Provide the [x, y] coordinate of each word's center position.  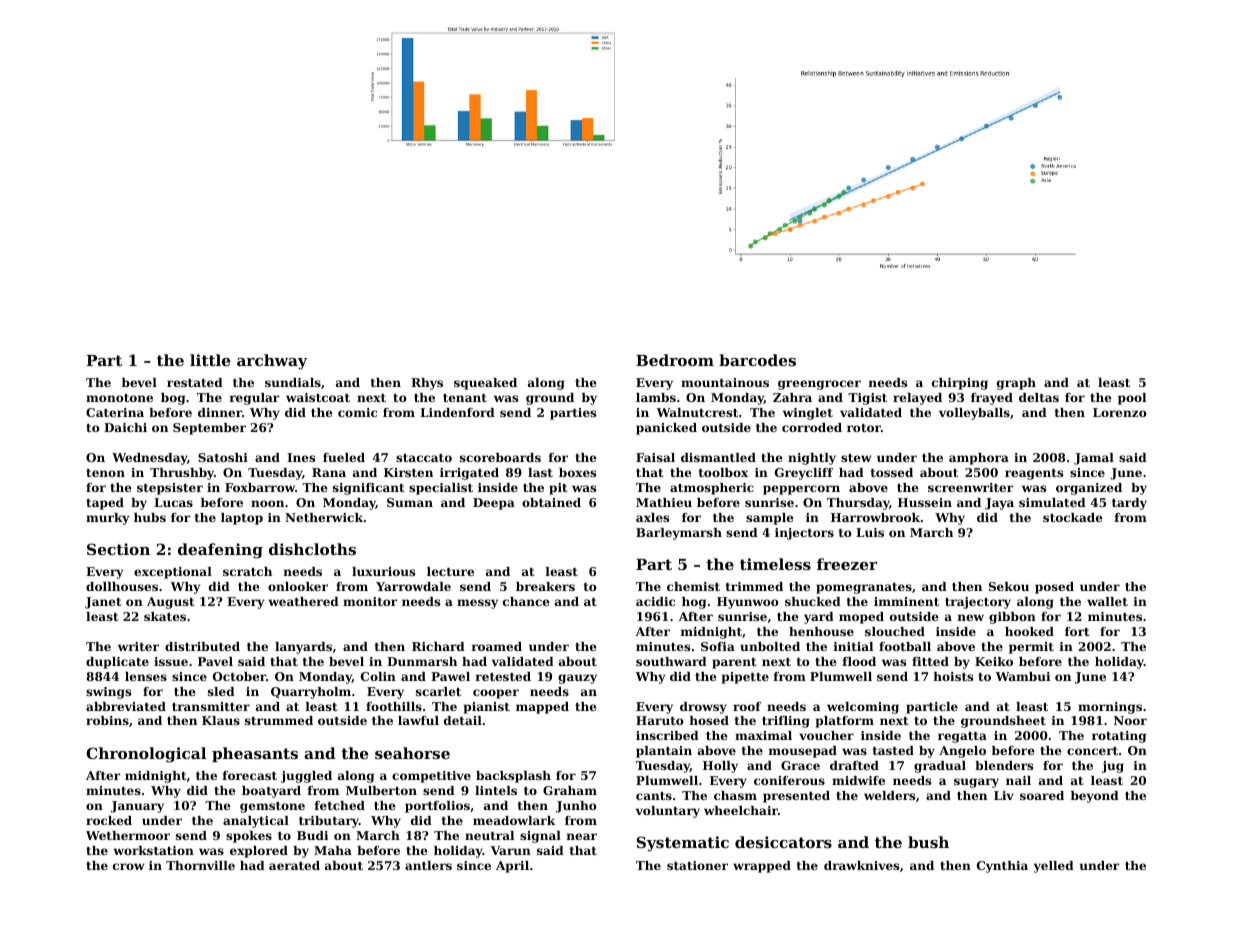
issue [171, 661]
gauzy [577, 679]
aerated [294, 865]
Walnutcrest [697, 412]
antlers [428, 865]
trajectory [978, 603]
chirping [960, 384]
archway [272, 362]
